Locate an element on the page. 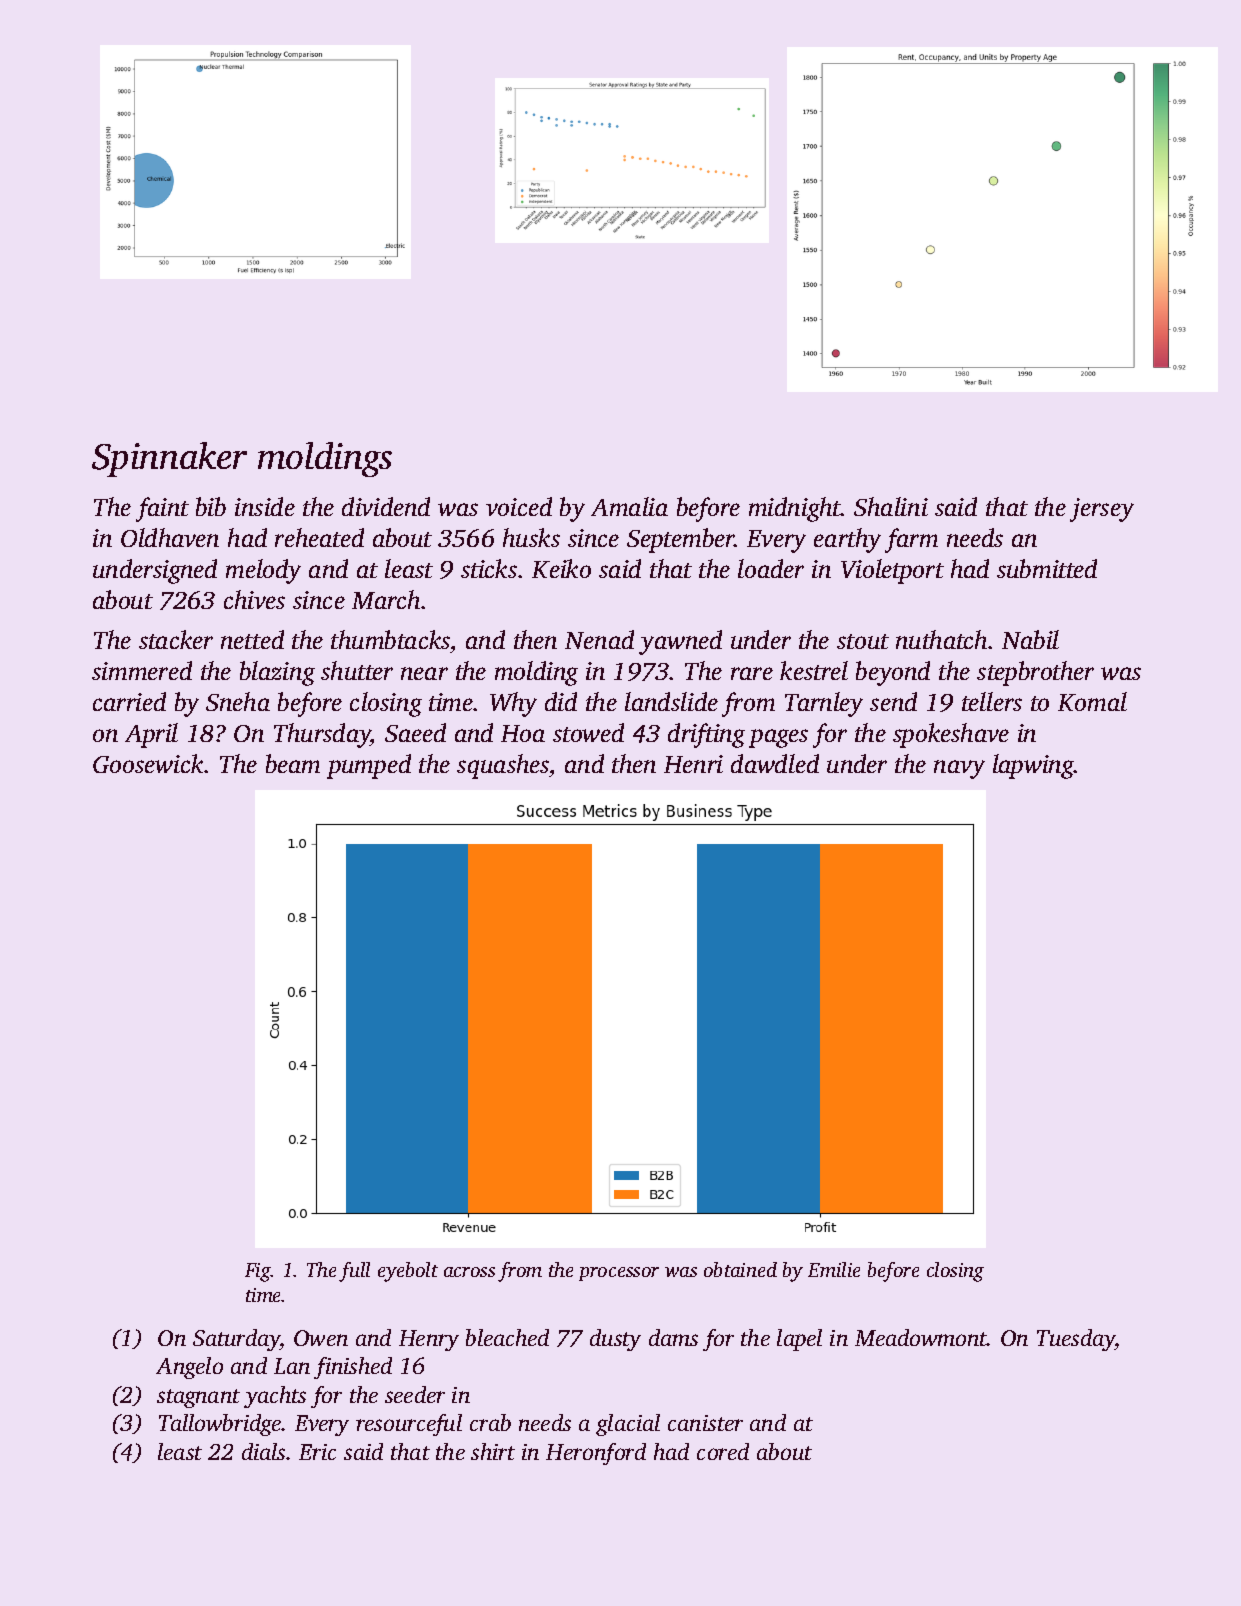 The image size is (1241, 1606). Shalini is located at coordinates (891, 506).
